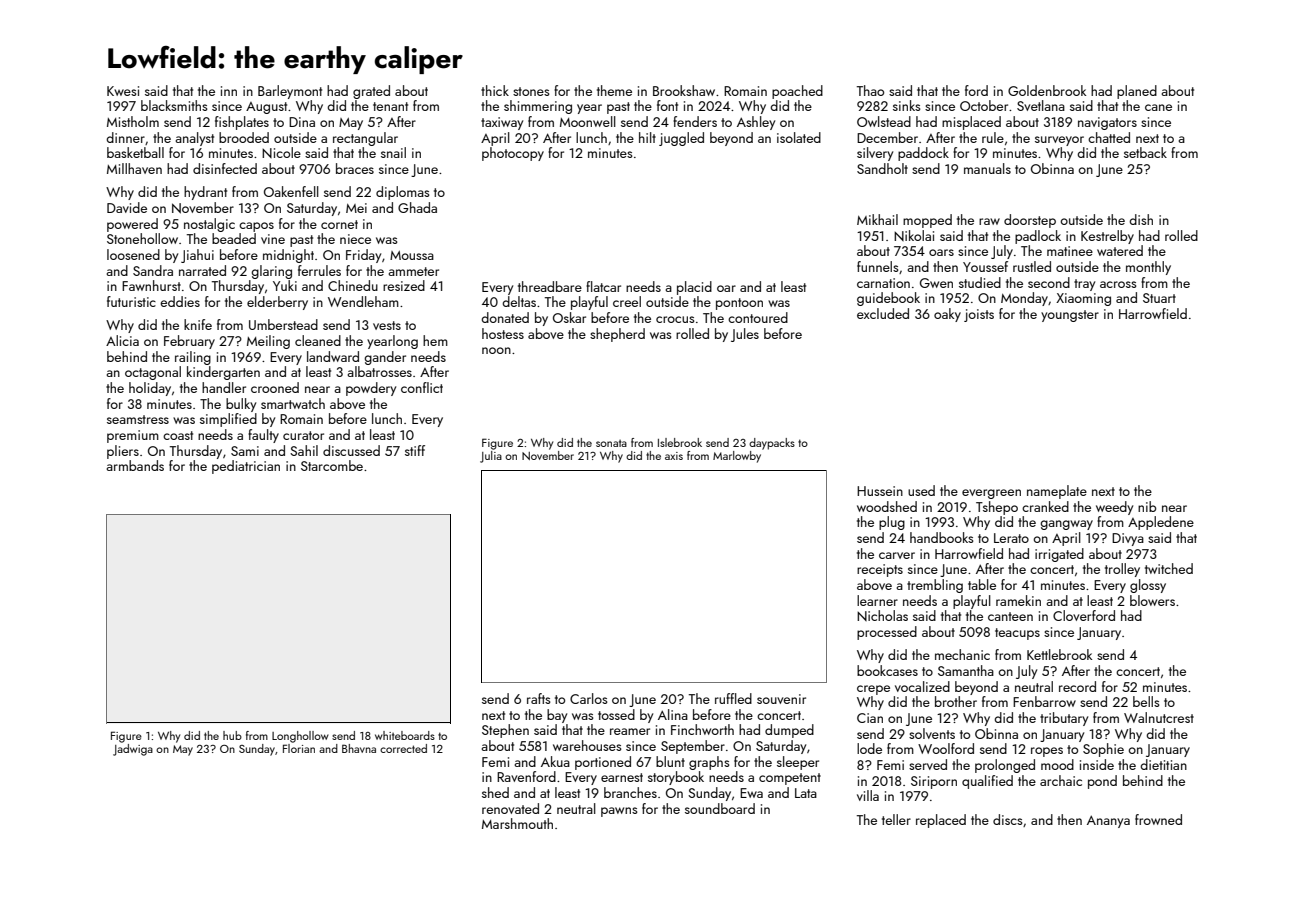  Describe the element at coordinates (422, 387) in the screenshot. I see `conflict` at that location.
